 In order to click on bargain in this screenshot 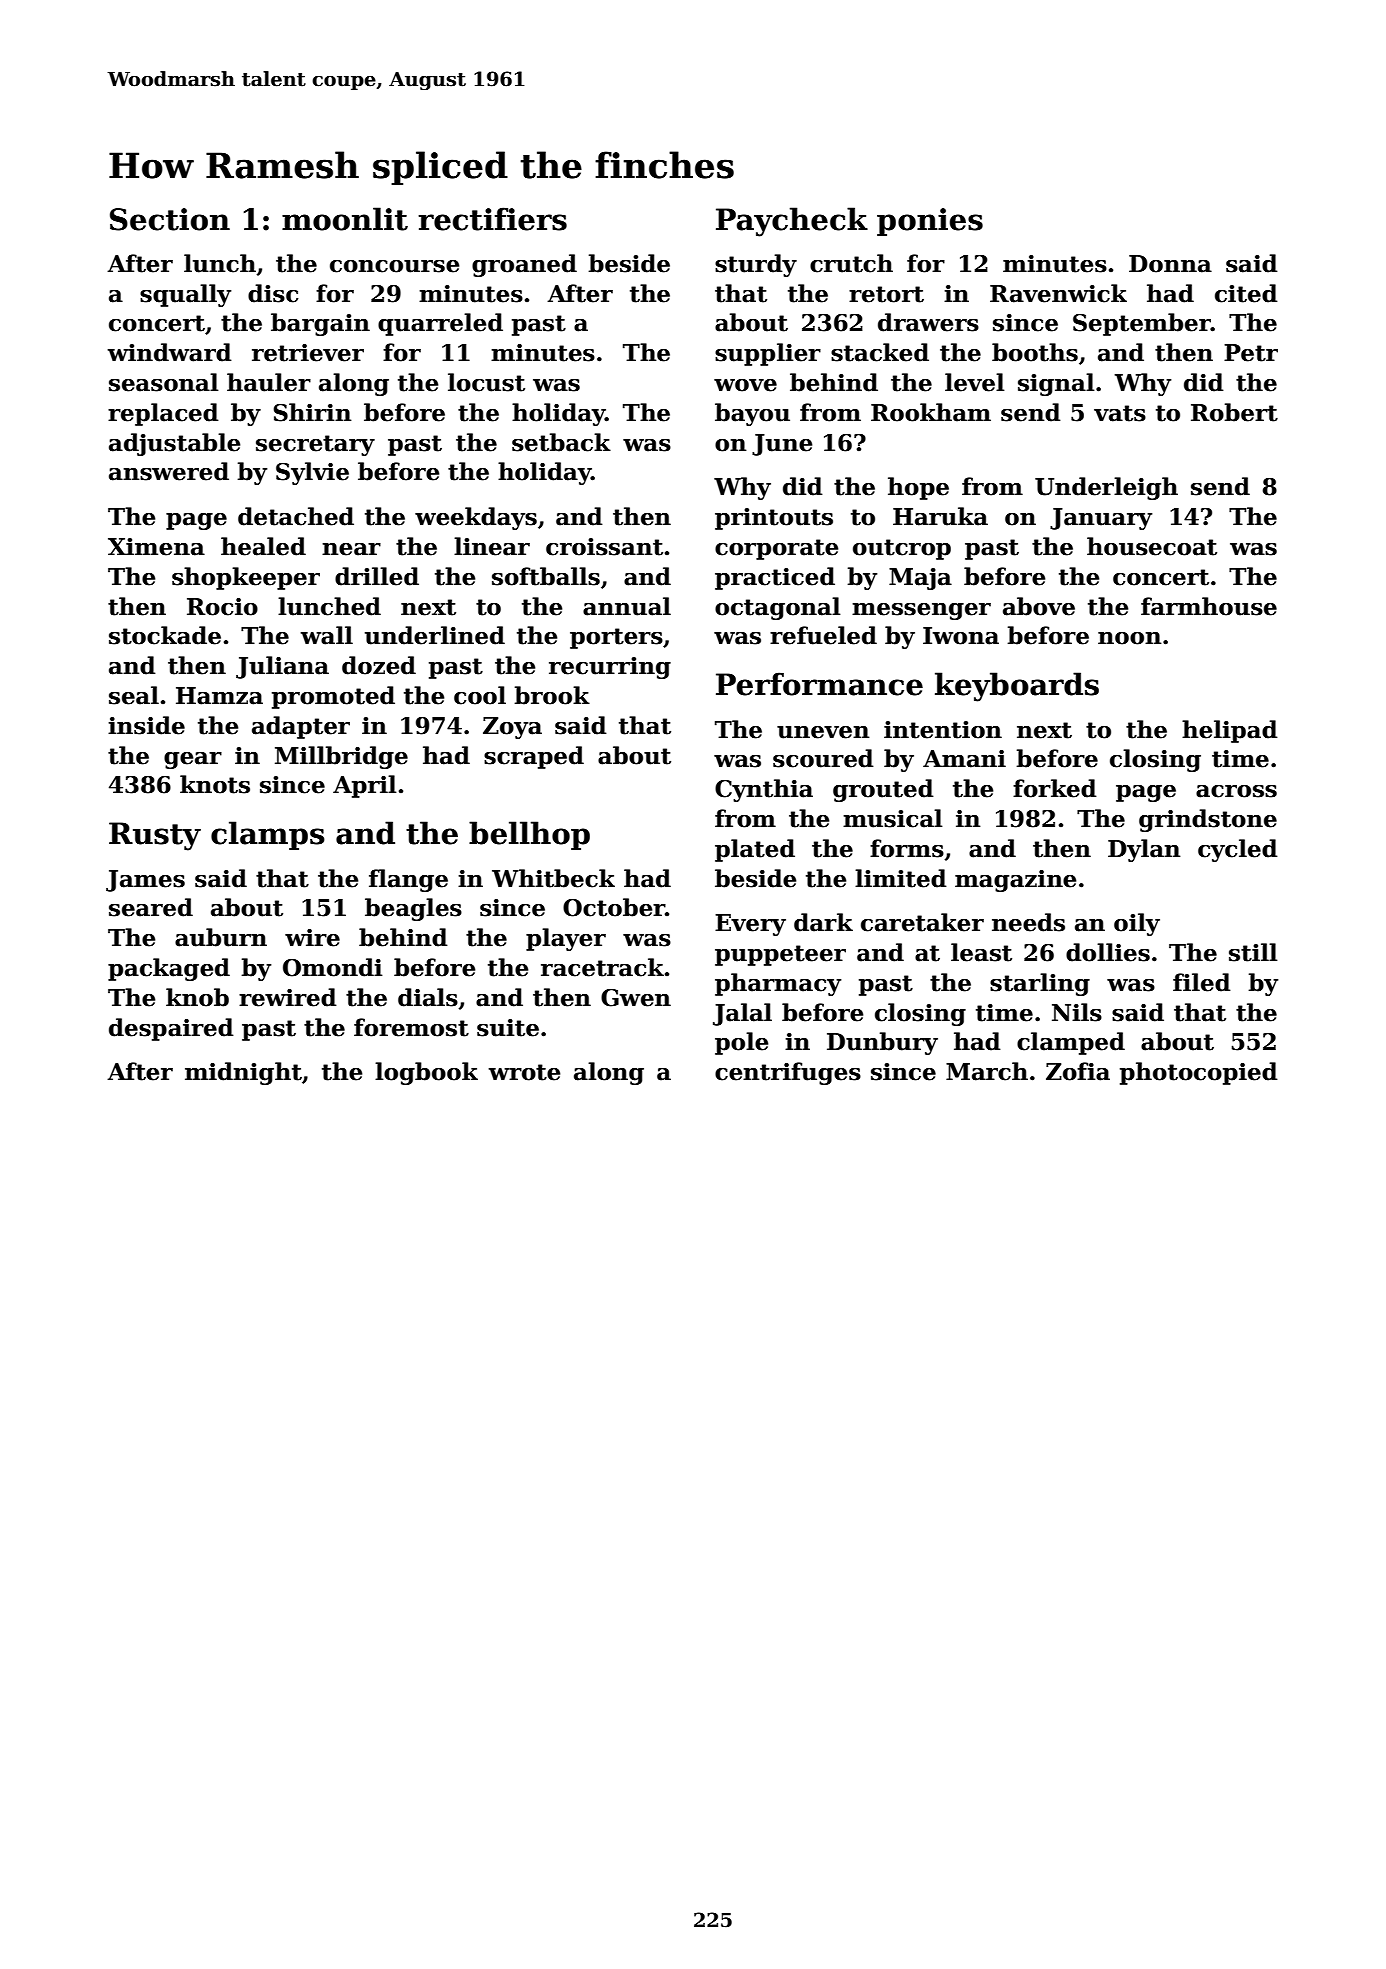, I will do `click(320, 324)`.
